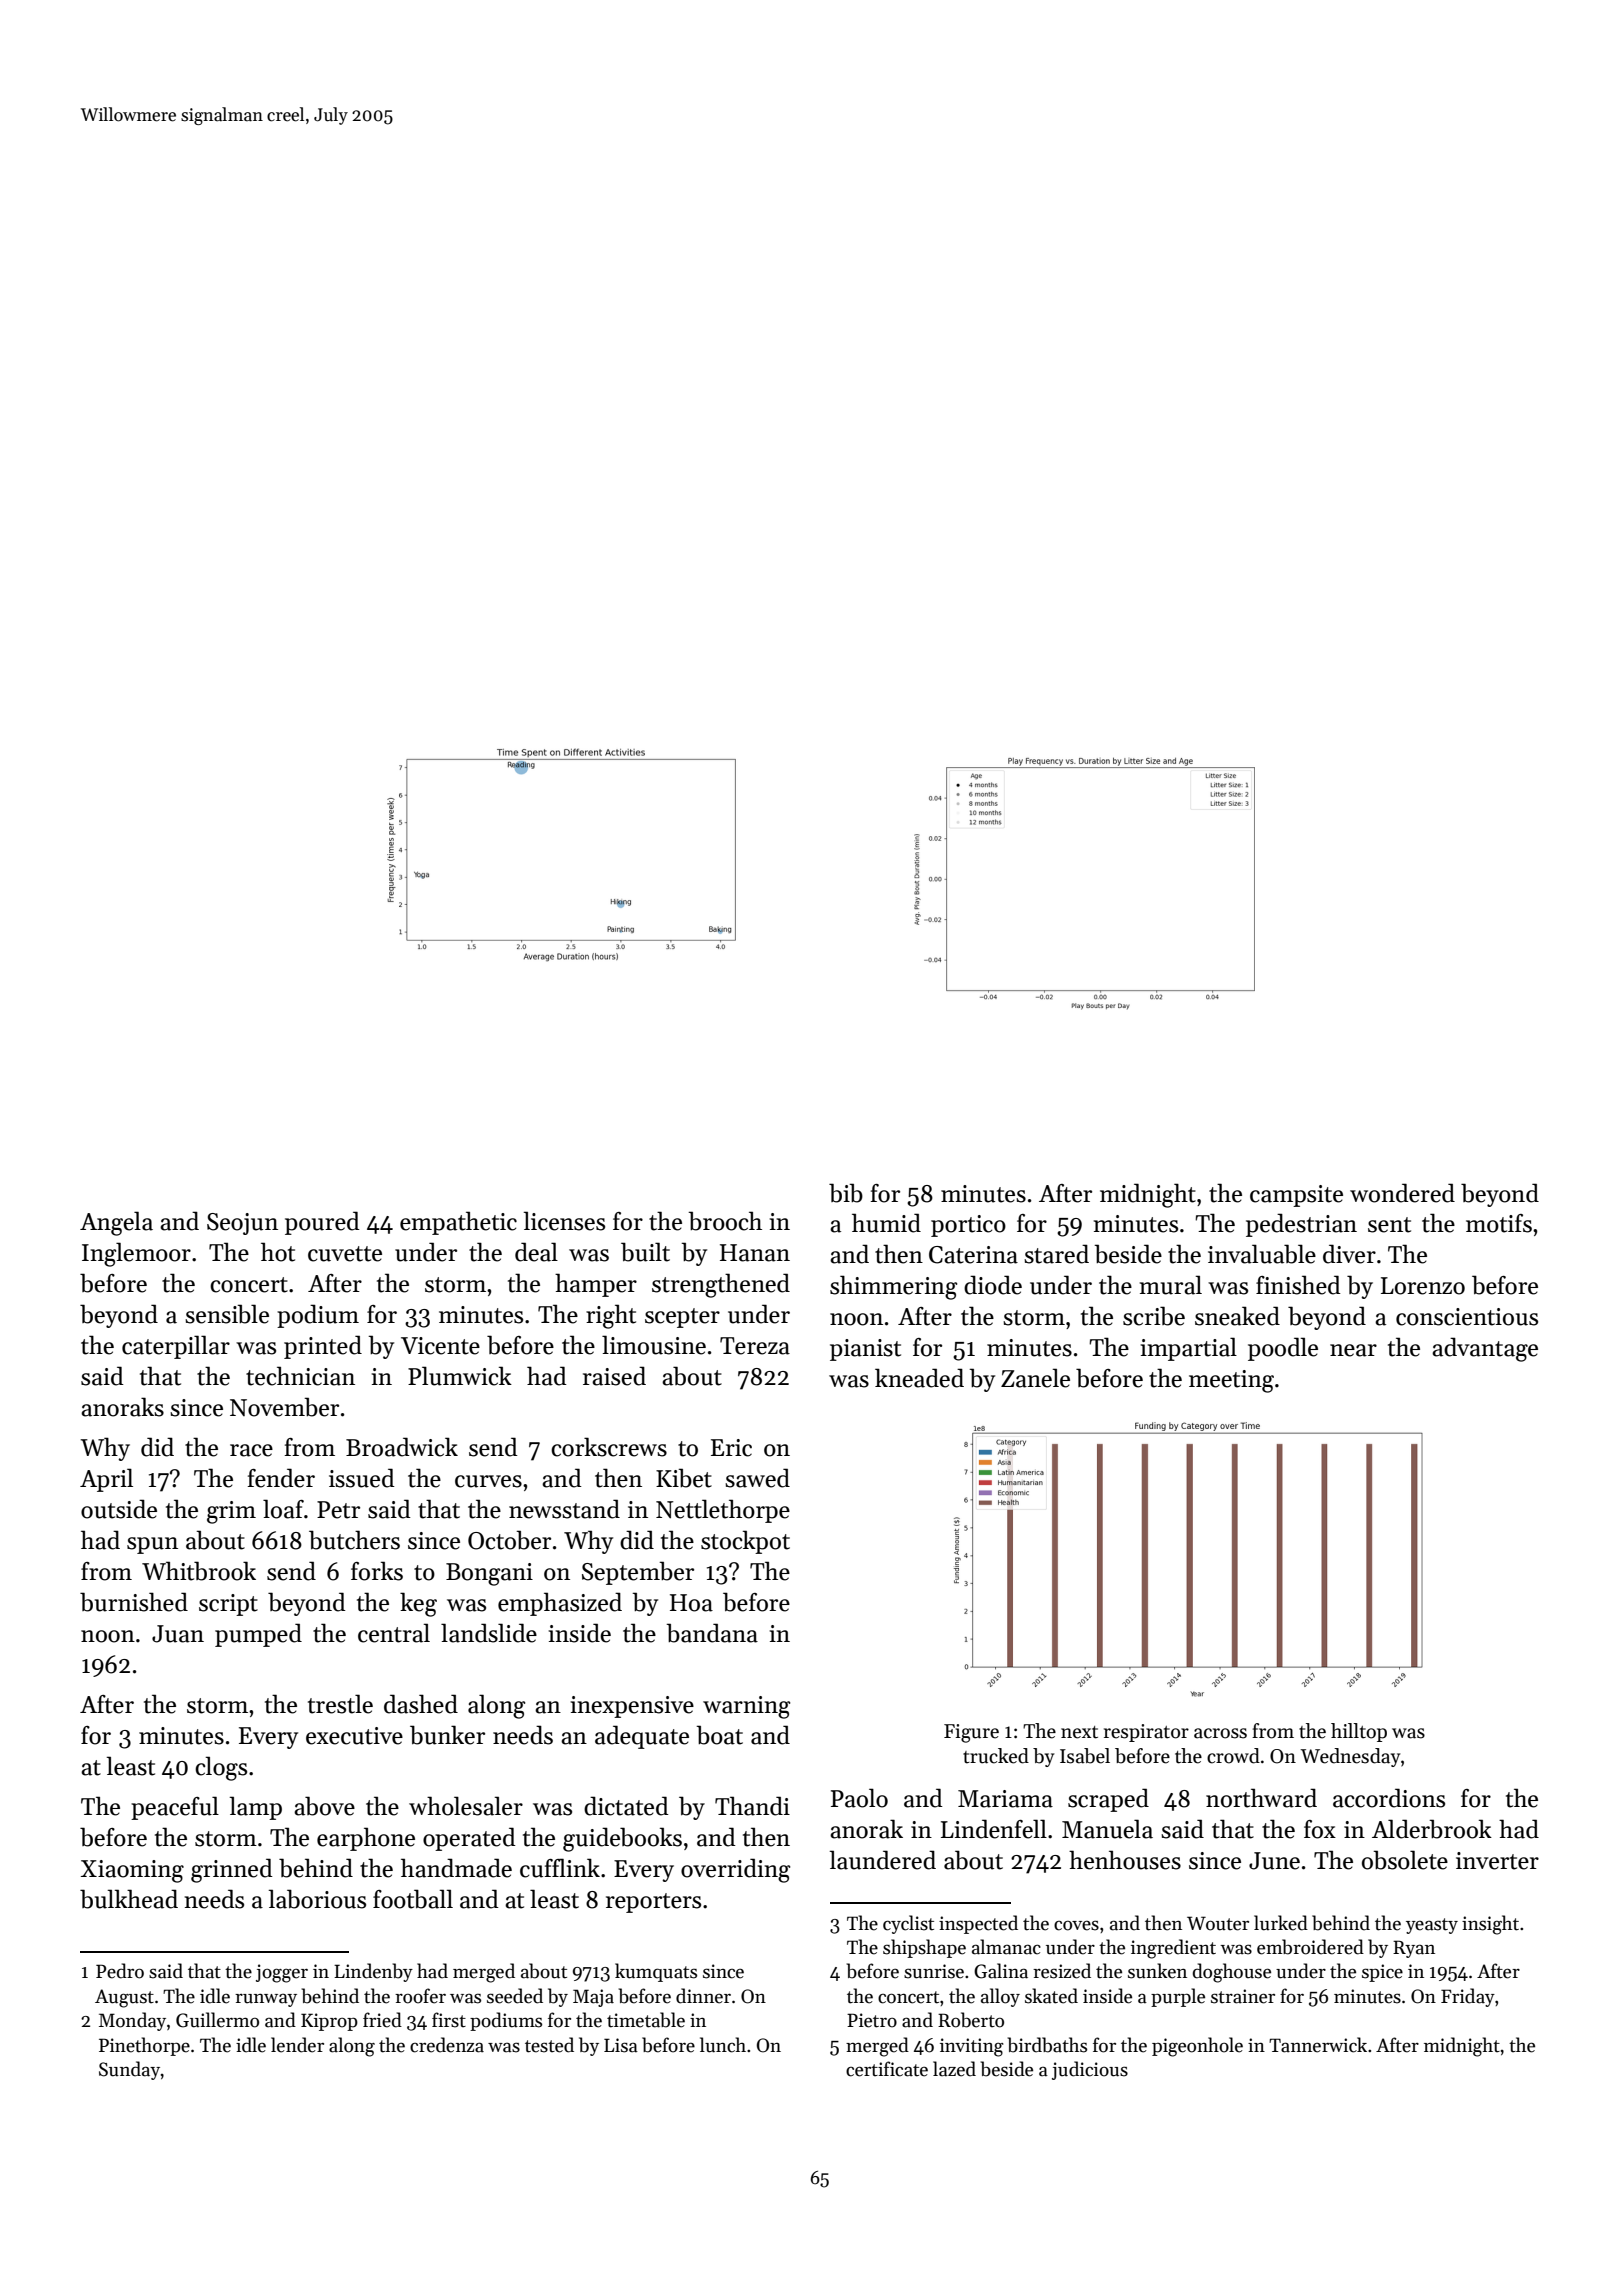 This screenshot has height=2292, width=1620. What do you see at coordinates (1079, 1732) in the screenshot?
I see `next` at bounding box center [1079, 1732].
